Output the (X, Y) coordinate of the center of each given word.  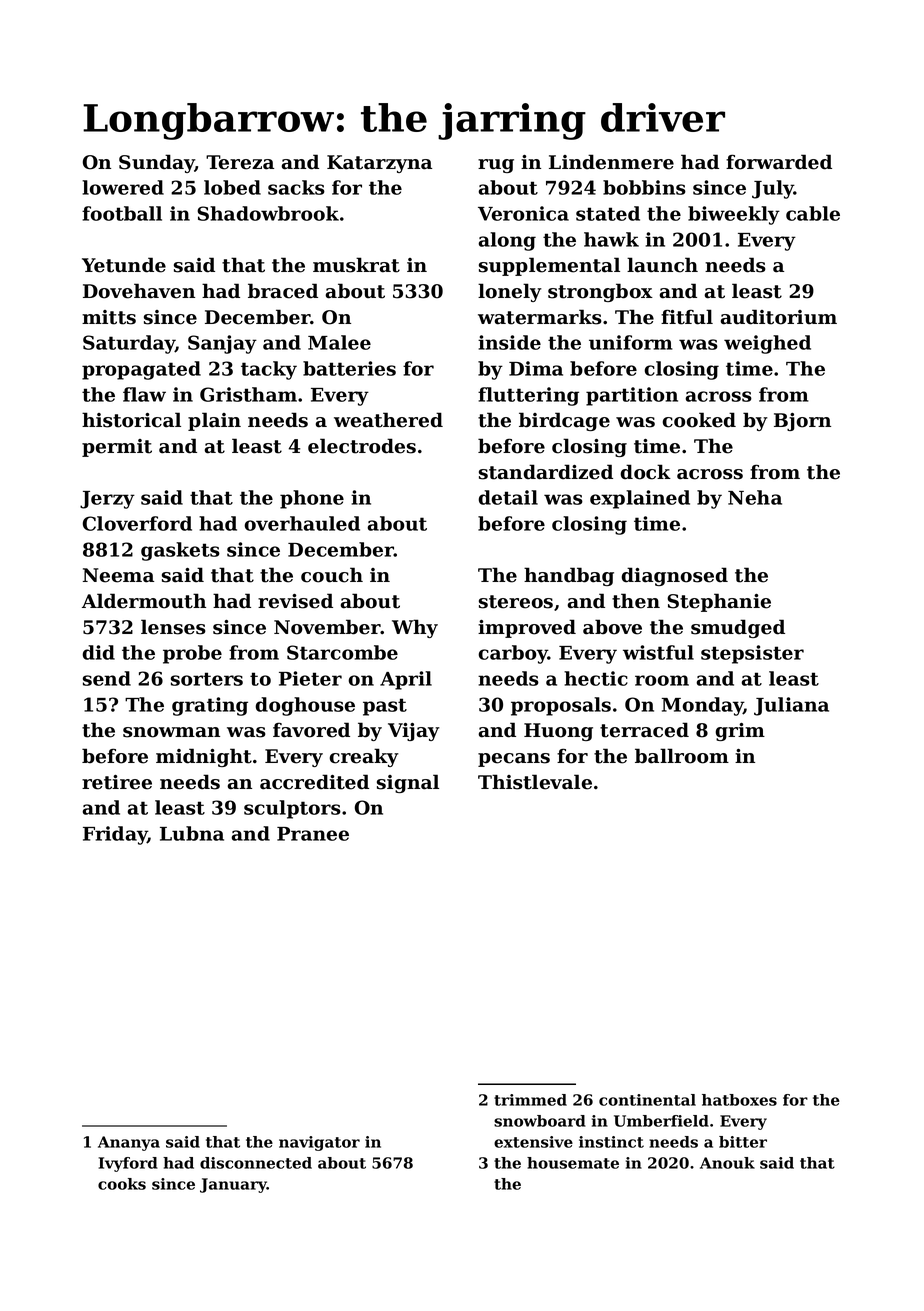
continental (647, 1100)
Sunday (157, 163)
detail (508, 497)
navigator (319, 1143)
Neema (118, 575)
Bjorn (802, 422)
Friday (115, 835)
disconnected (256, 1163)
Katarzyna (379, 164)
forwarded (779, 162)
